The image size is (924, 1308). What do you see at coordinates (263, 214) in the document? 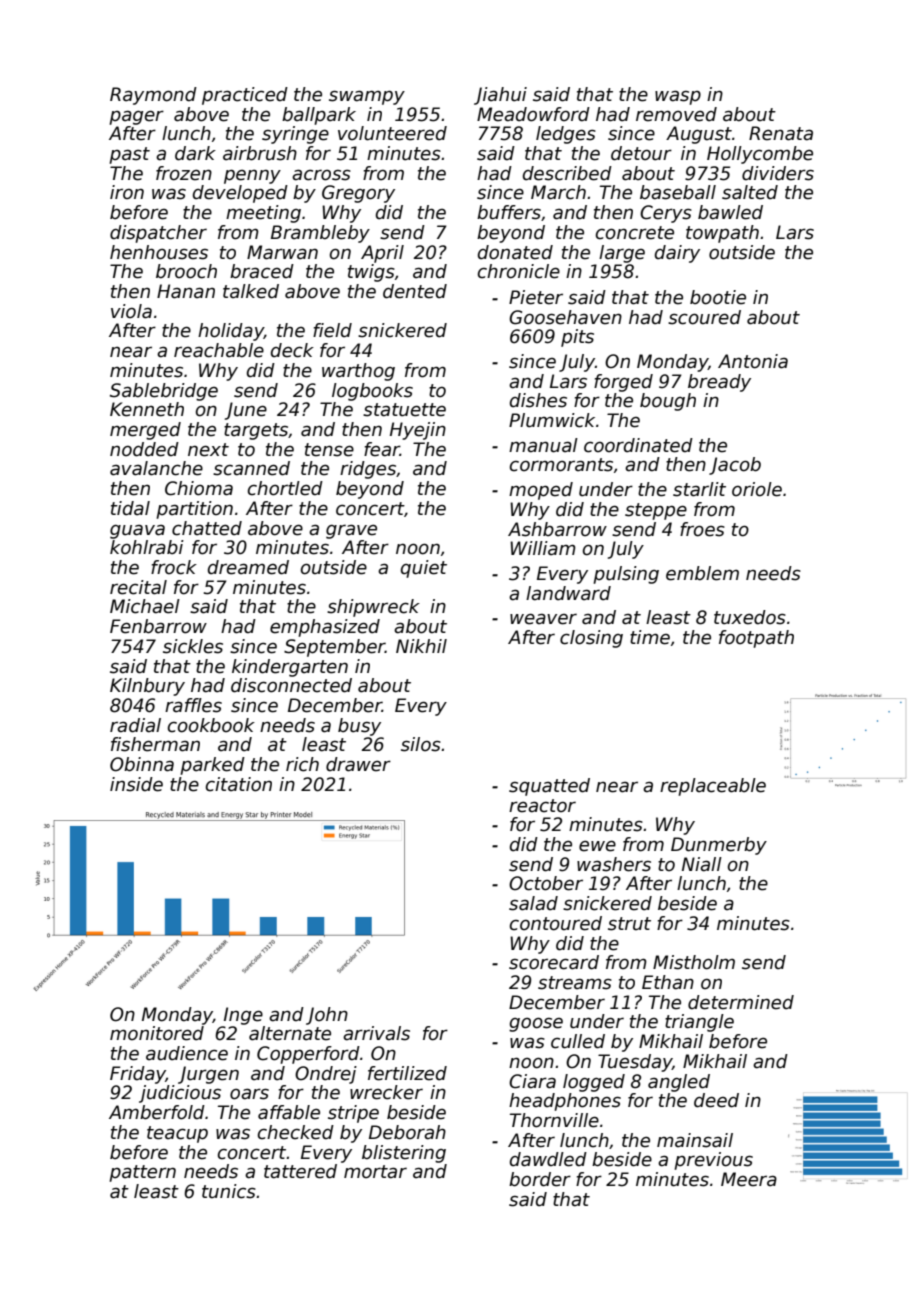
I see `meeting` at bounding box center [263, 214].
